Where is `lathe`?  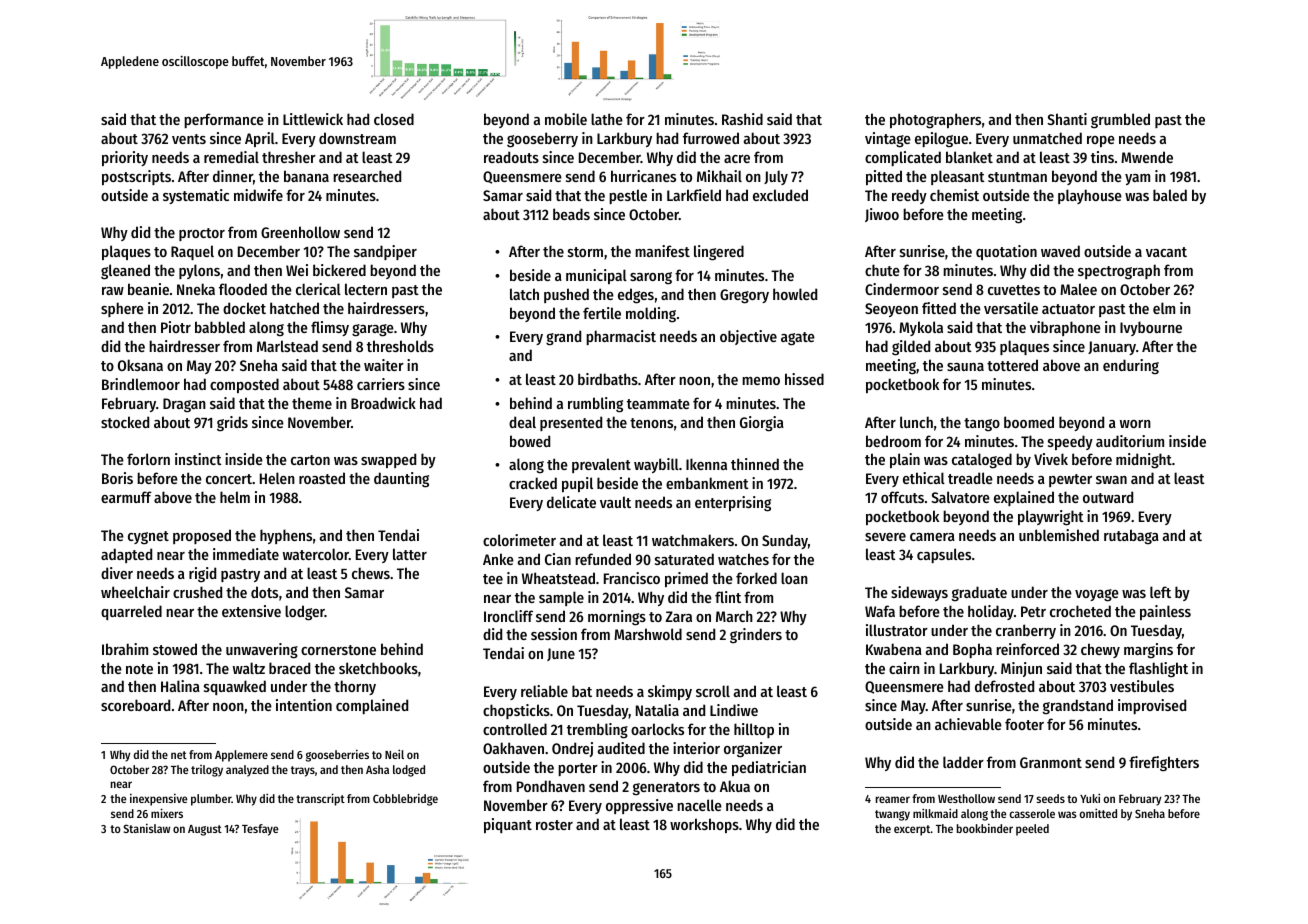
lathe is located at coordinates (607, 119).
